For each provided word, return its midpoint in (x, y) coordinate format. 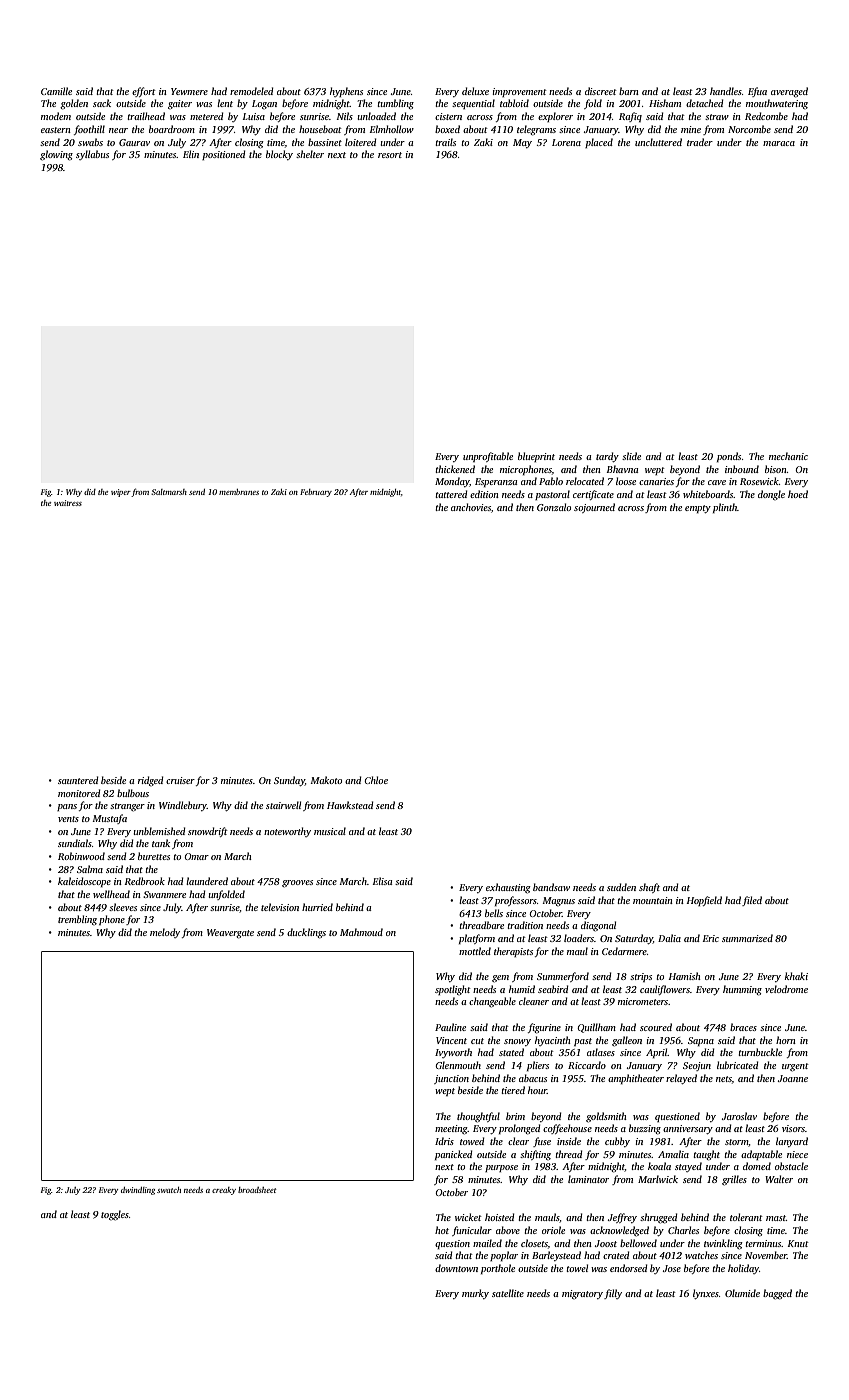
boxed (447, 129)
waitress (68, 503)
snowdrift (208, 832)
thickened (455, 469)
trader (700, 142)
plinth (725, 508)
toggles (115, 1215)
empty (698, 509)
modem (56, 116)
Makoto (326, 780)
